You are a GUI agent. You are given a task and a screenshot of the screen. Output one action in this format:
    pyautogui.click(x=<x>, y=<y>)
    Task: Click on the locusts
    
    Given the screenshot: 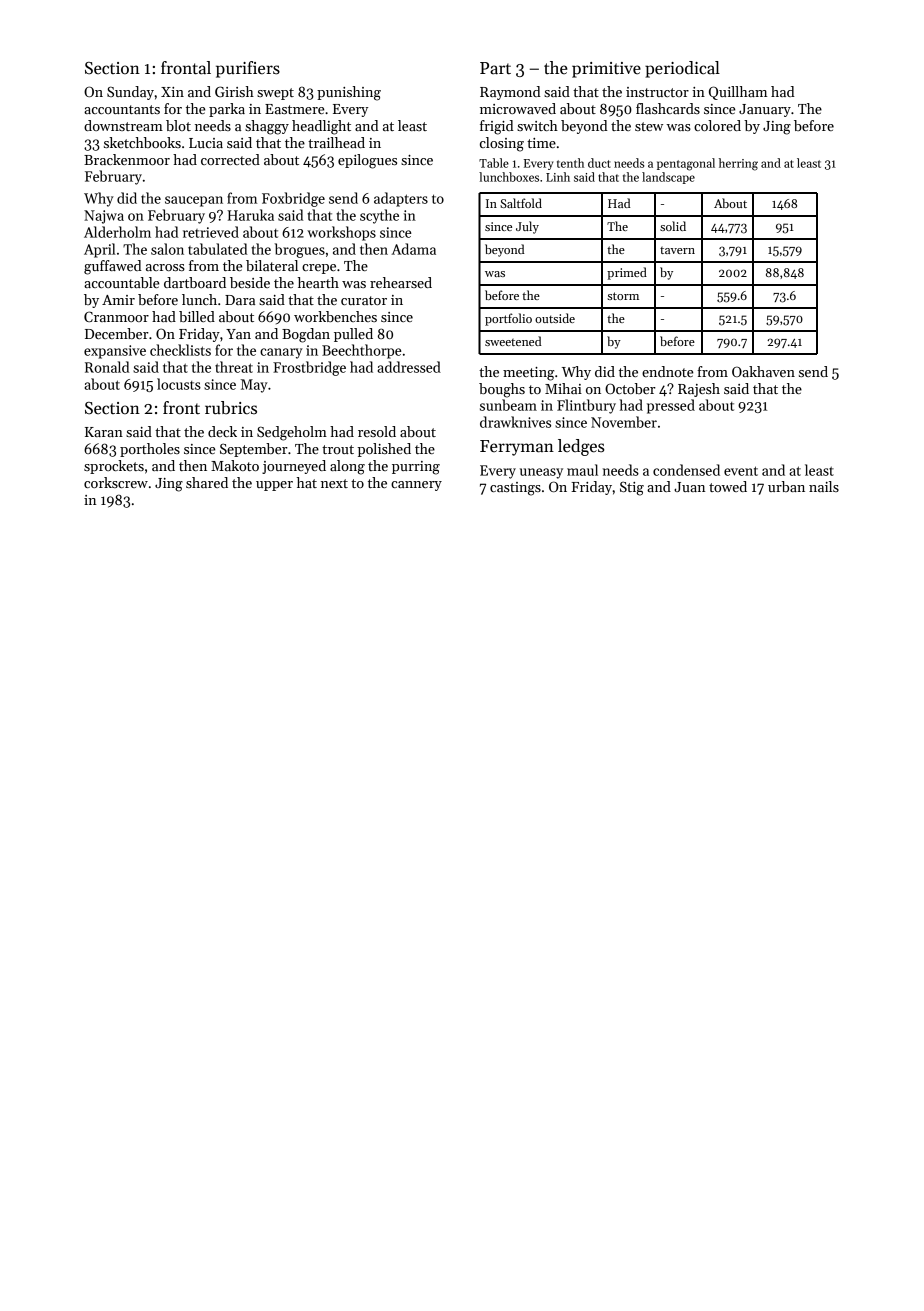 What is the action you would take?
    pyautogui.click(x=179, y=384)
